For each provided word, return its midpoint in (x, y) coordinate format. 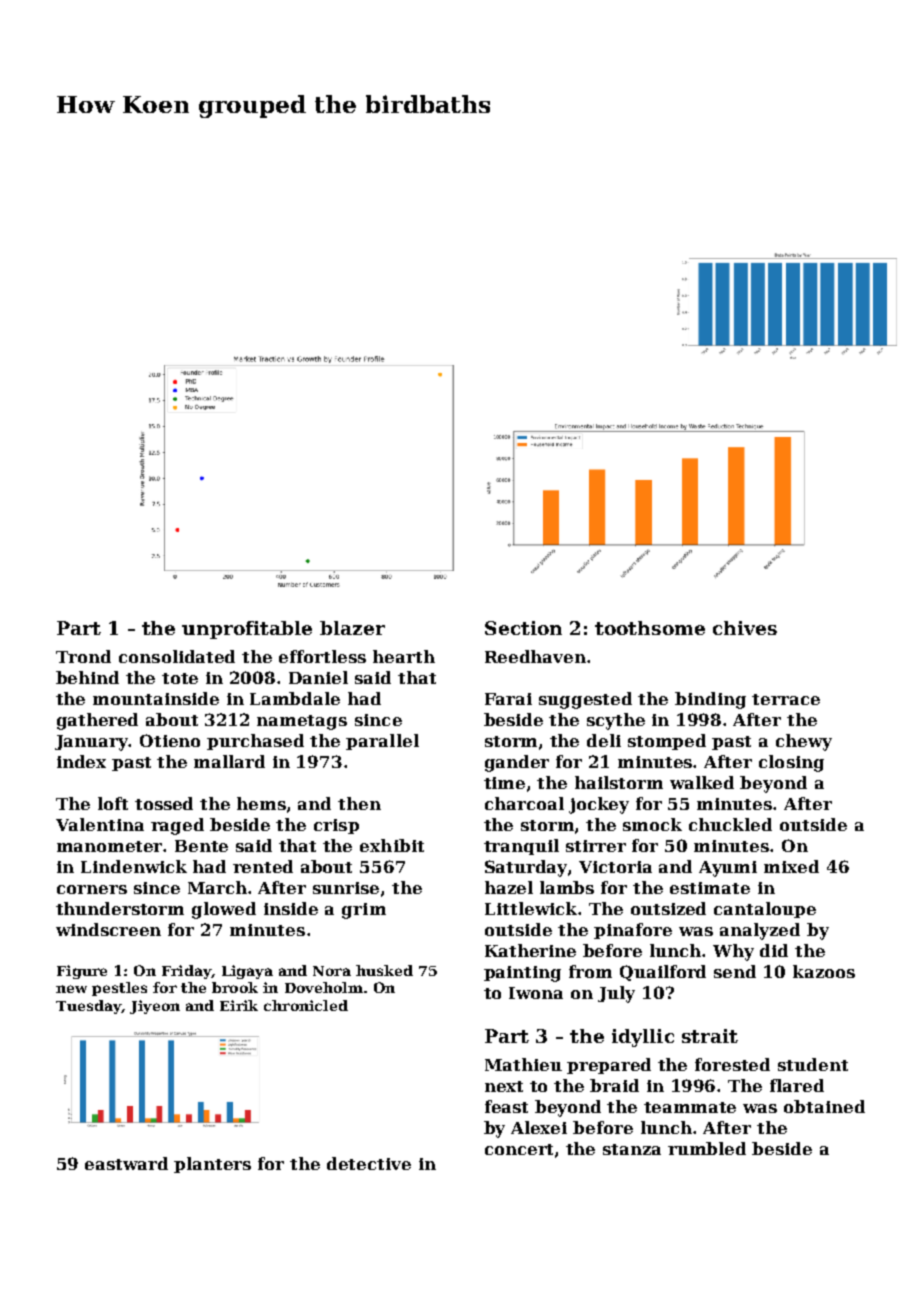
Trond (83, 656)
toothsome (650, 628)
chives (745, 628)
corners (92, 889)
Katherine (530, 950)
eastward (126, 1163)
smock (652, 824)
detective (369, 1163)
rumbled (707, 1148)
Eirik (239, 1005)
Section (523, 628)
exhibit (392, 845)
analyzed (760, 931)
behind (87, 677)
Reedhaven (535, 656)
